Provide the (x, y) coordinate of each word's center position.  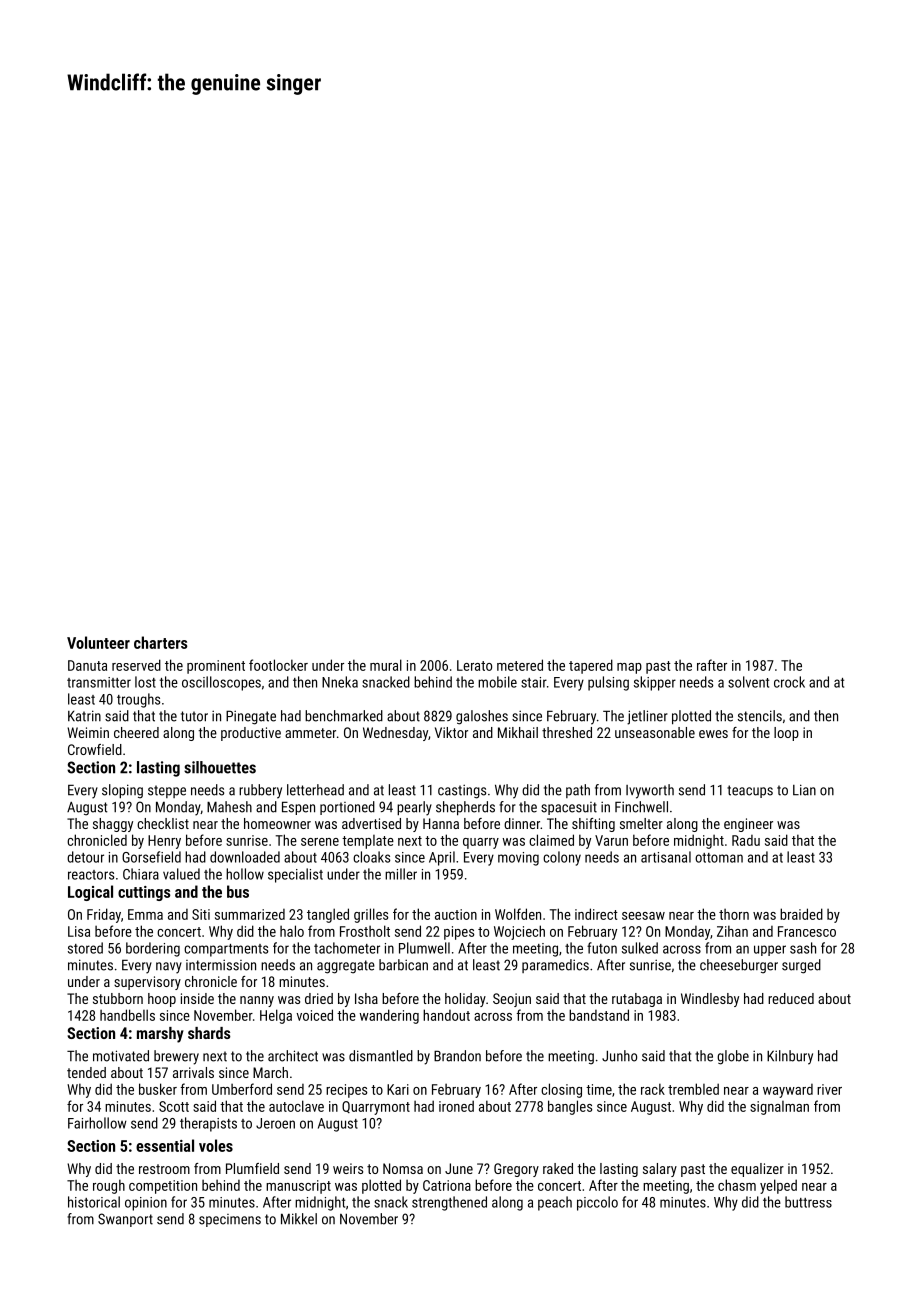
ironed (456, 1106)
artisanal (666, 857)
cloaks (371, 857)
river (829, 1089)
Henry (164, 842)
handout (446, 1015)
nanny (257, 1001)
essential (165, 1145)
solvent (748, 682)
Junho (619, 1056)
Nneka (340, 682)
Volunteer (98, 642)
